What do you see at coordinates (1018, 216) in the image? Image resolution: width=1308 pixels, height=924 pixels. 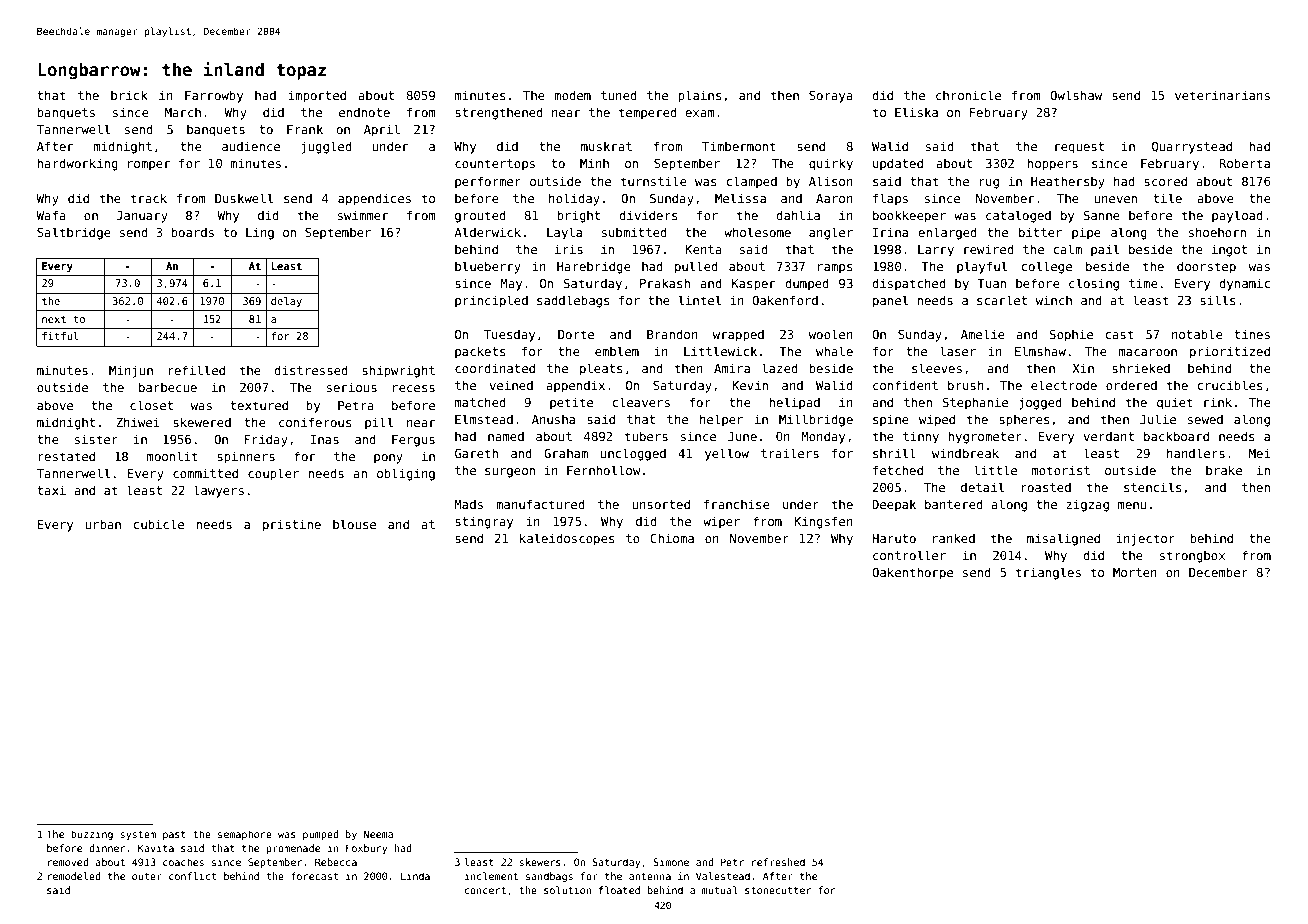 I see `cataloged` at bounding box center [1018, 216].
